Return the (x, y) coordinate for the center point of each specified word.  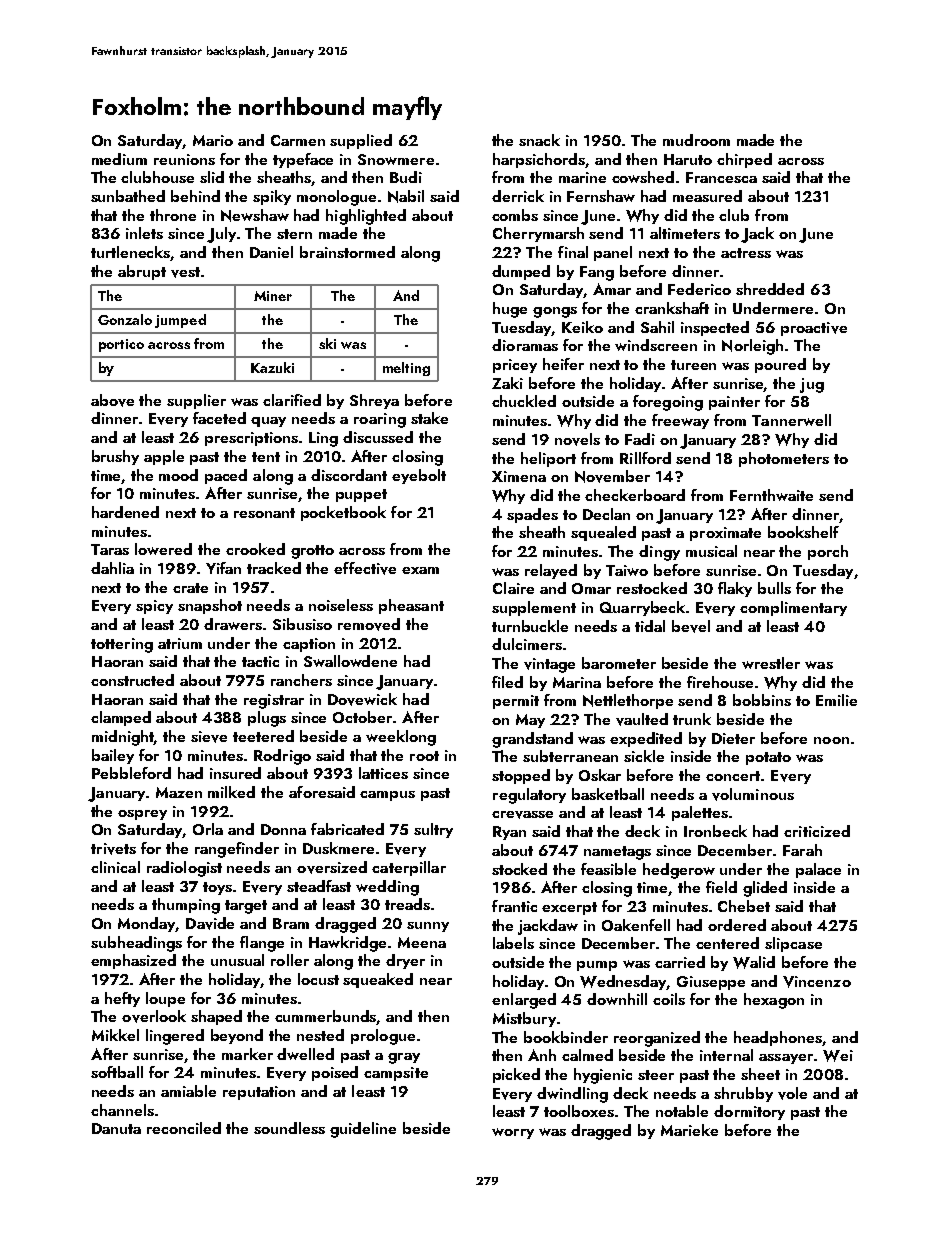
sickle (644, 756)
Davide (210, 923)
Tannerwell (791, 420)
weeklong (401, 738)
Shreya (374, 401)
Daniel (271, 252)
